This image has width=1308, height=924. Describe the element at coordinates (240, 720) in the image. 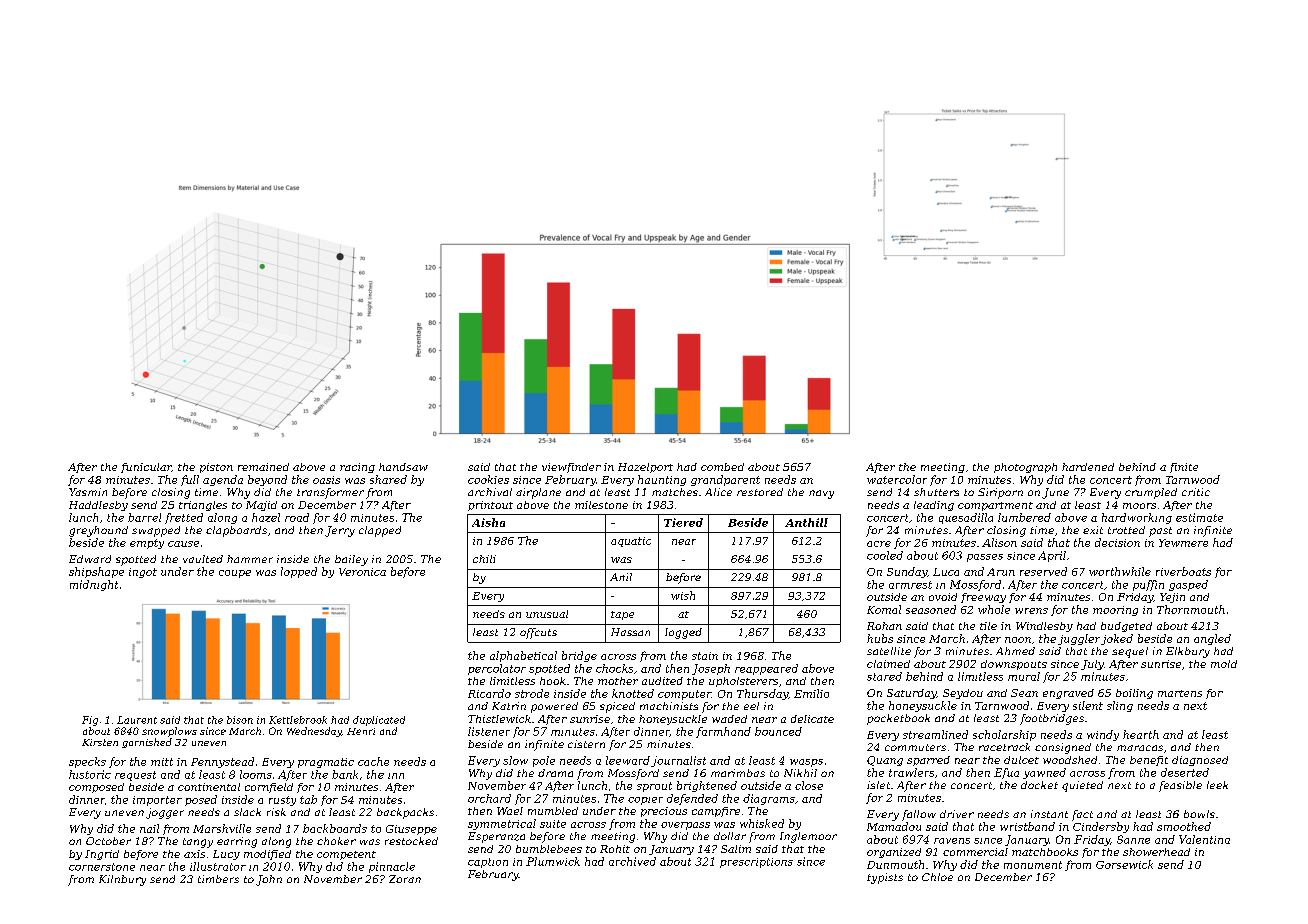

I see `bison` at that location.
